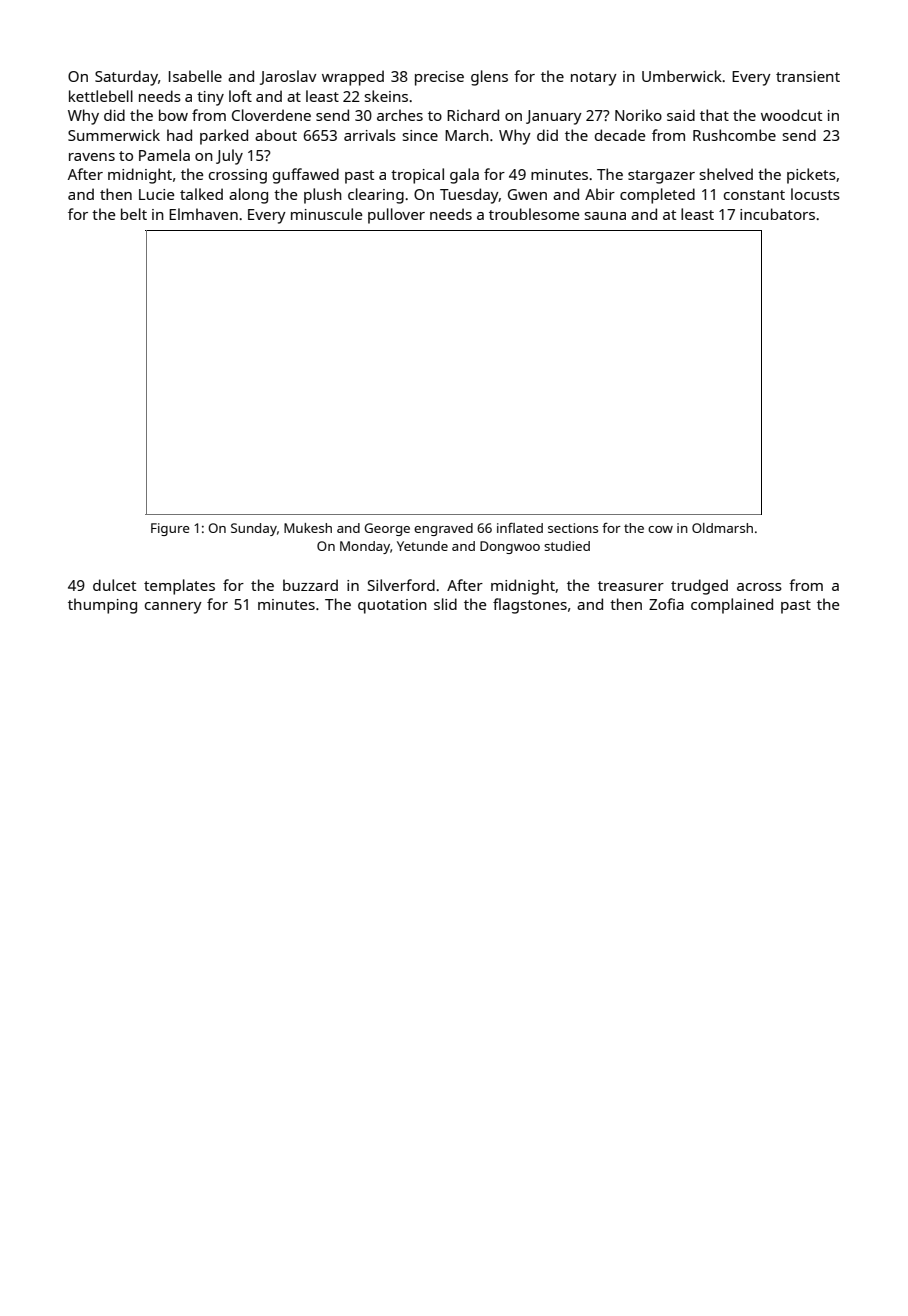 The image size is (908, 1316). Describe the element at coordinates (520, 527) in the document. I see `inflated` at that location.
